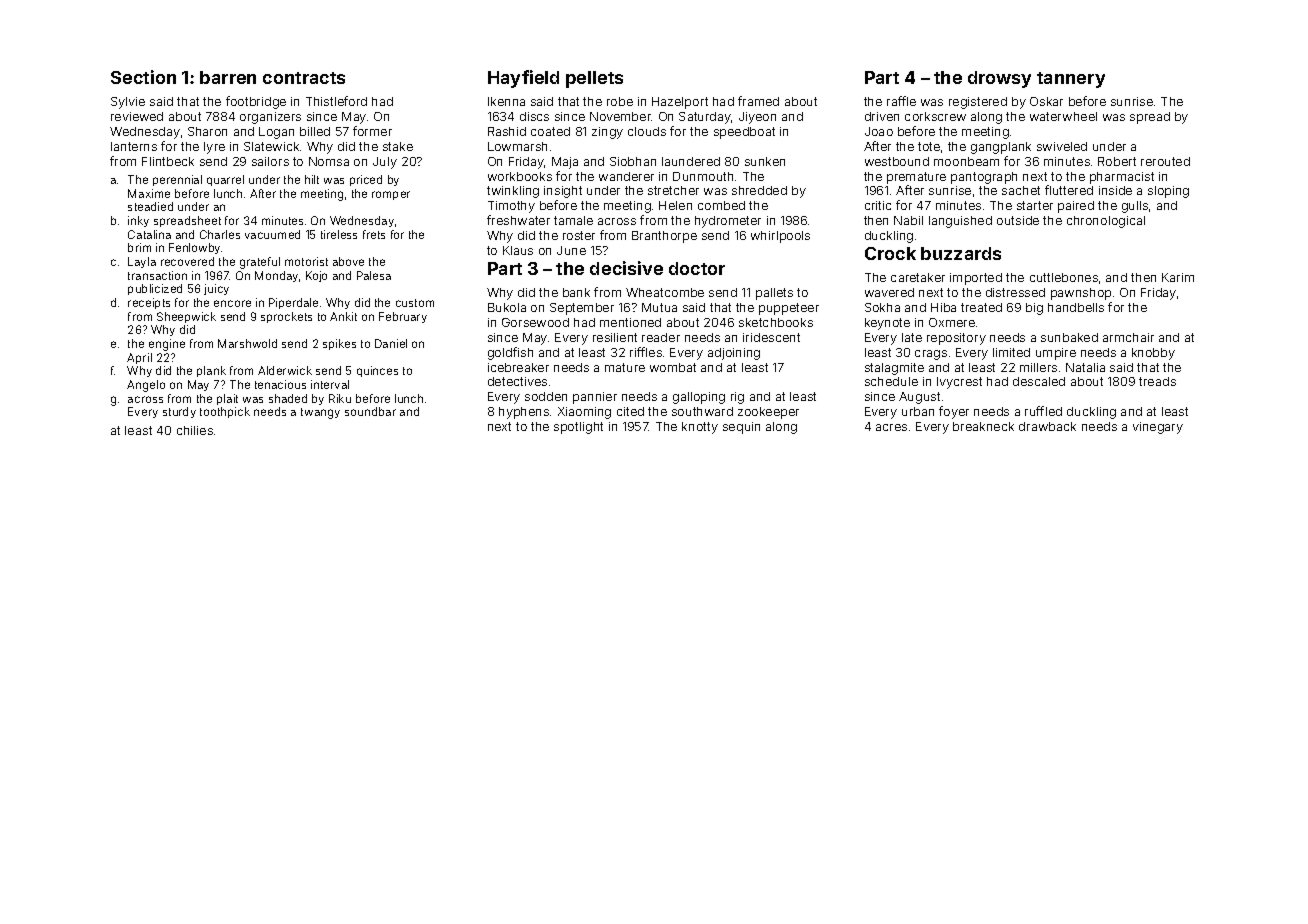 The image size is (1308, 924). What do you see at coordinates (1128, 337) in the screenshot?
I see `armchair` at bounding box center [1128, 337].
